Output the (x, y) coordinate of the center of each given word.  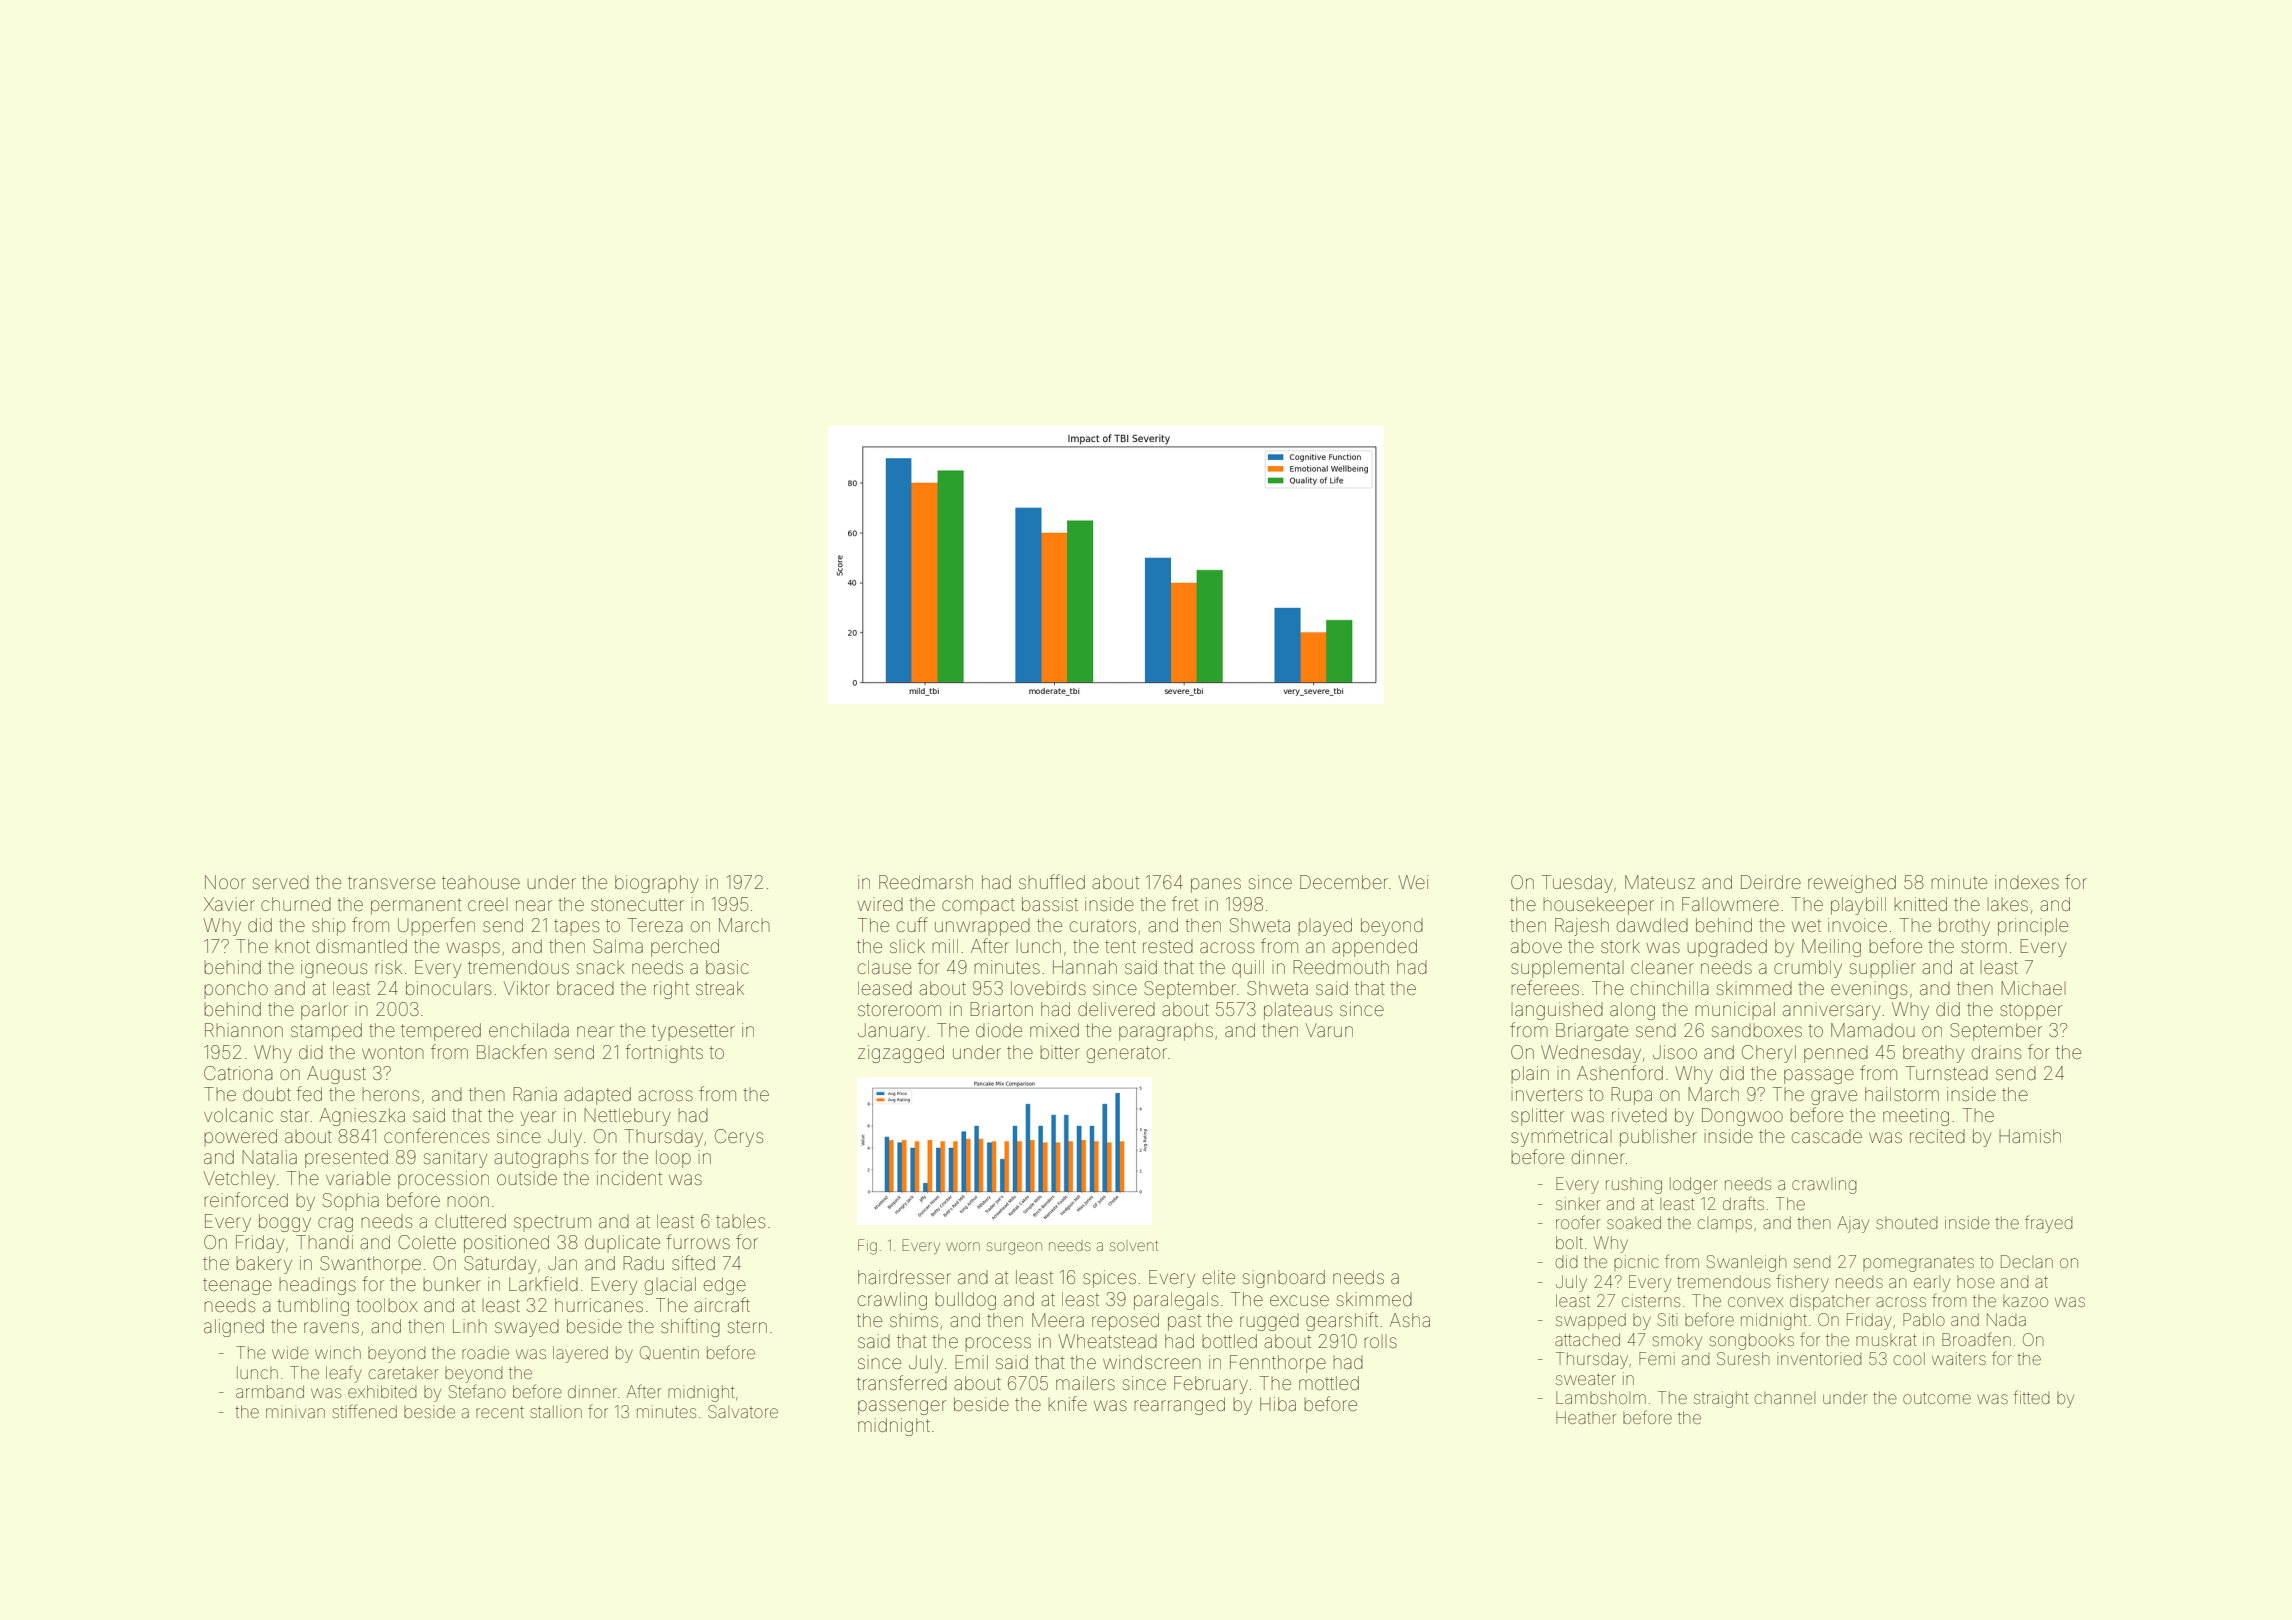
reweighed (1852, 884)
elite (1219, 1277)
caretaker (403, 1372)
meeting (1916, 1117)
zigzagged (901, 1054)
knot (292, 946)
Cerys (739, 1138)
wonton (393, 1052)
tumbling (313, 1307)
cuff (912, 924)
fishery (1802, 1283)
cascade (1827, 1136)
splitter (1537, 1117)
